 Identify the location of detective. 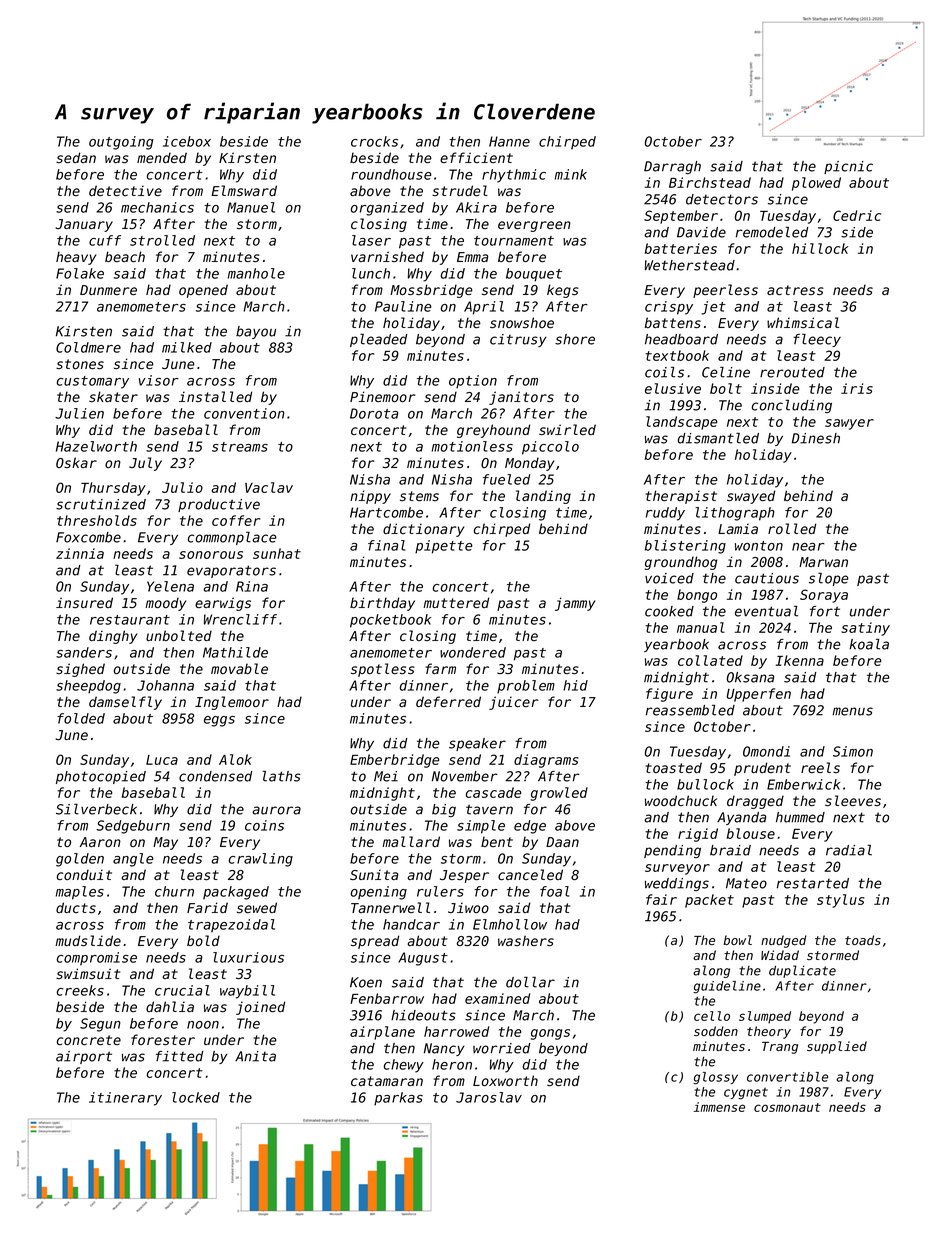
(125, 190).
